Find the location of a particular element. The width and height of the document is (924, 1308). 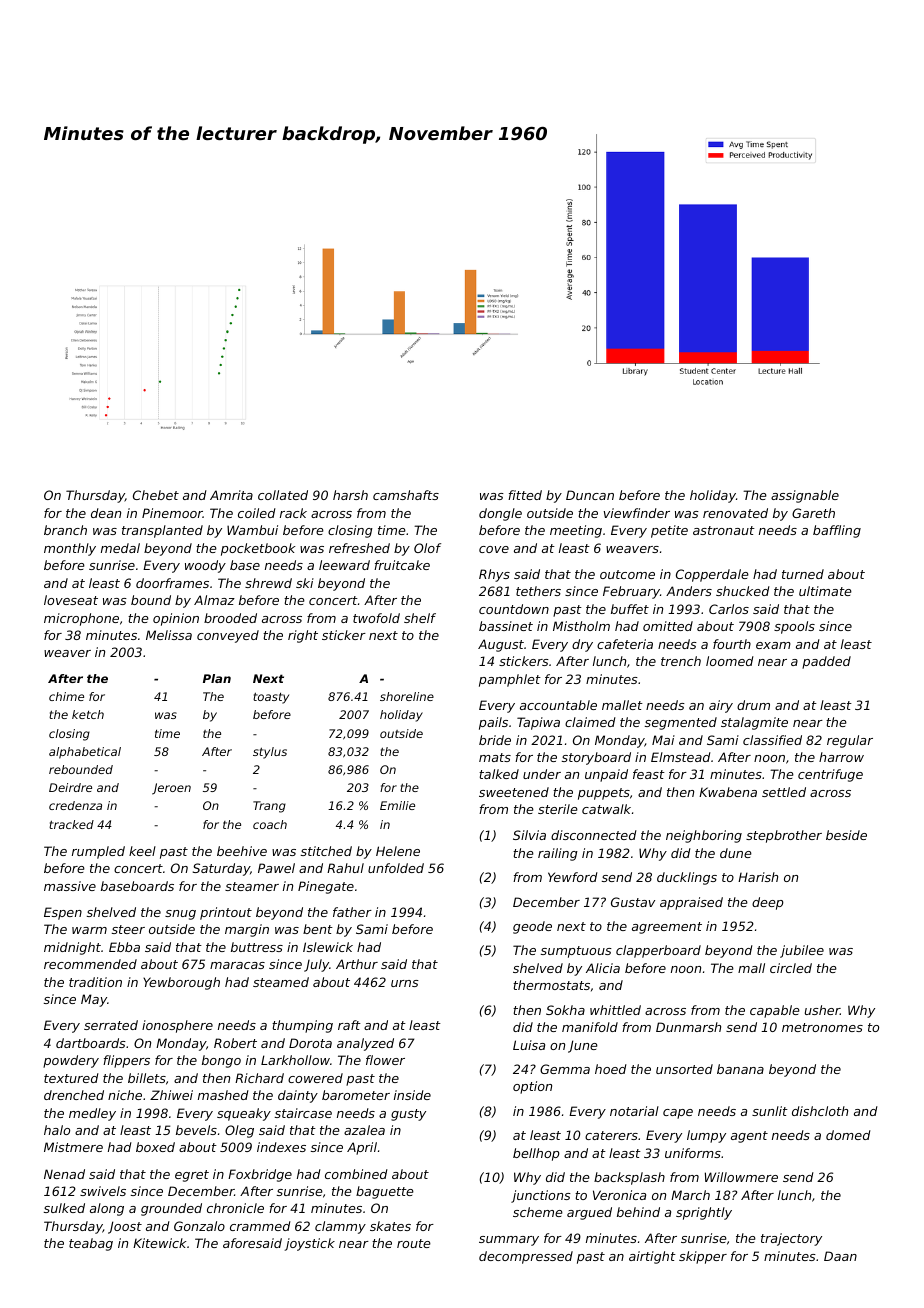

trench is located at coordinates (681, 661).
